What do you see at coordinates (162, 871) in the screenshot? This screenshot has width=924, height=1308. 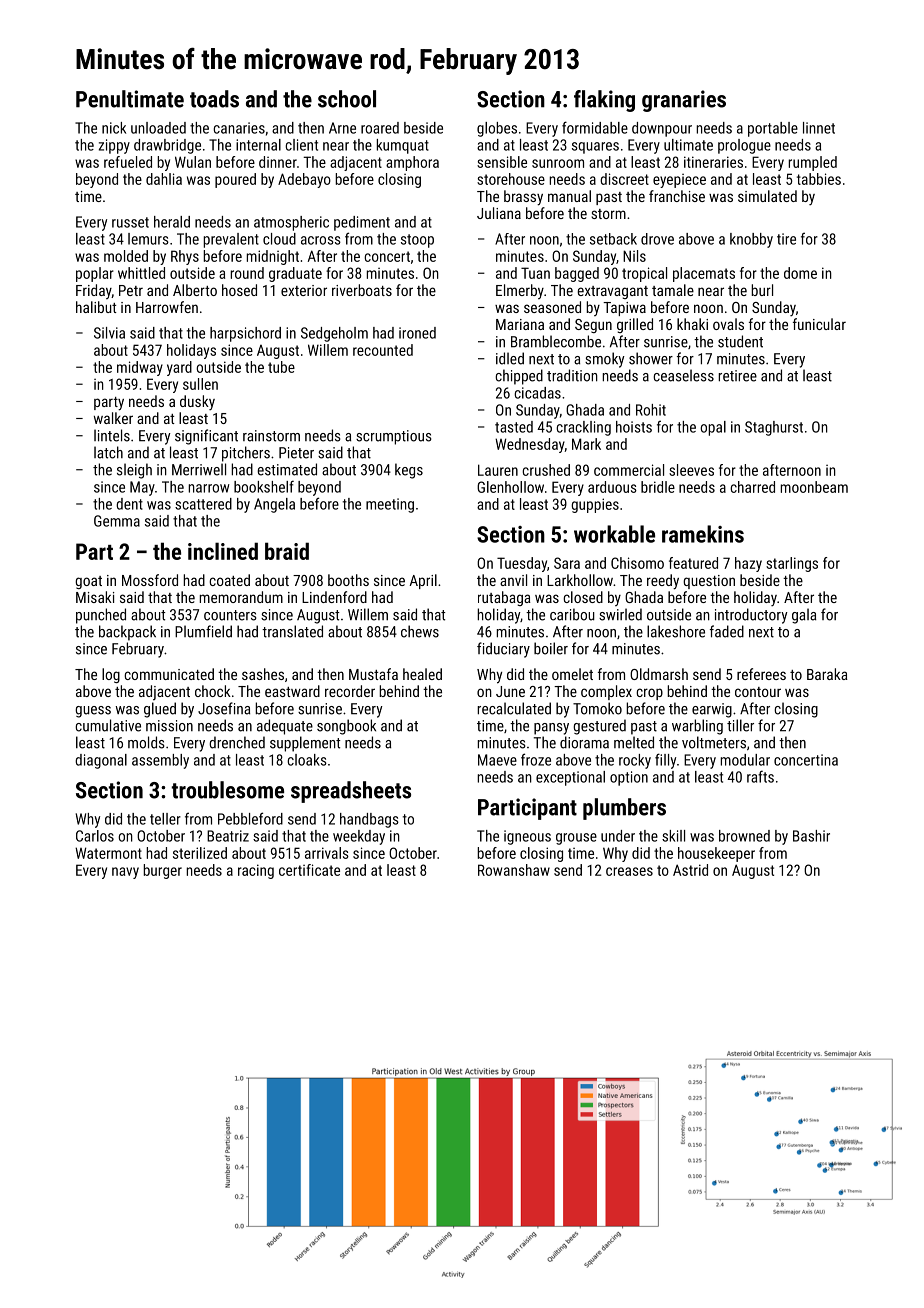 I see `burger` at bounding box center [162, 871].
